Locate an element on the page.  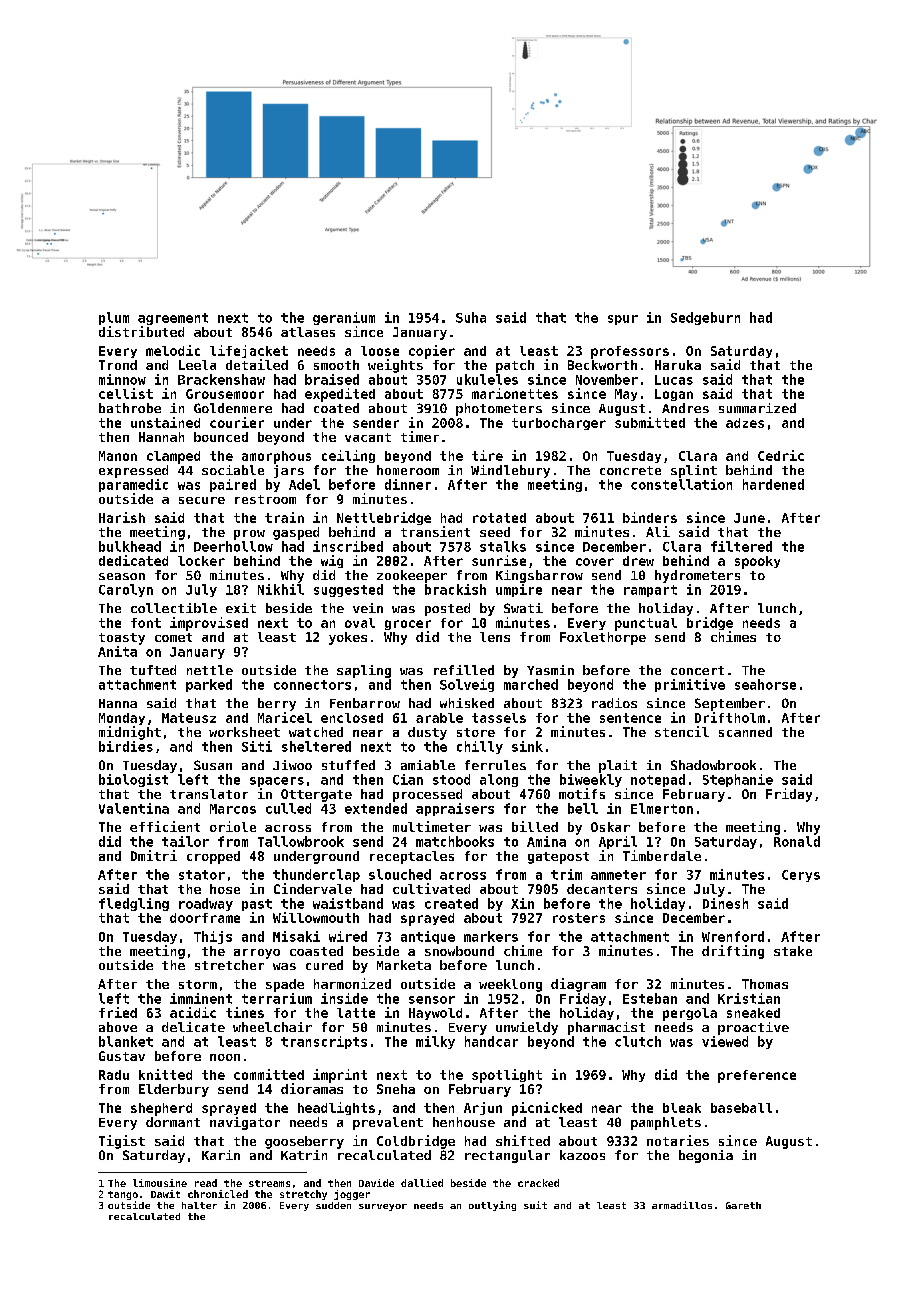
patch is located at coordinates (515, 366).
